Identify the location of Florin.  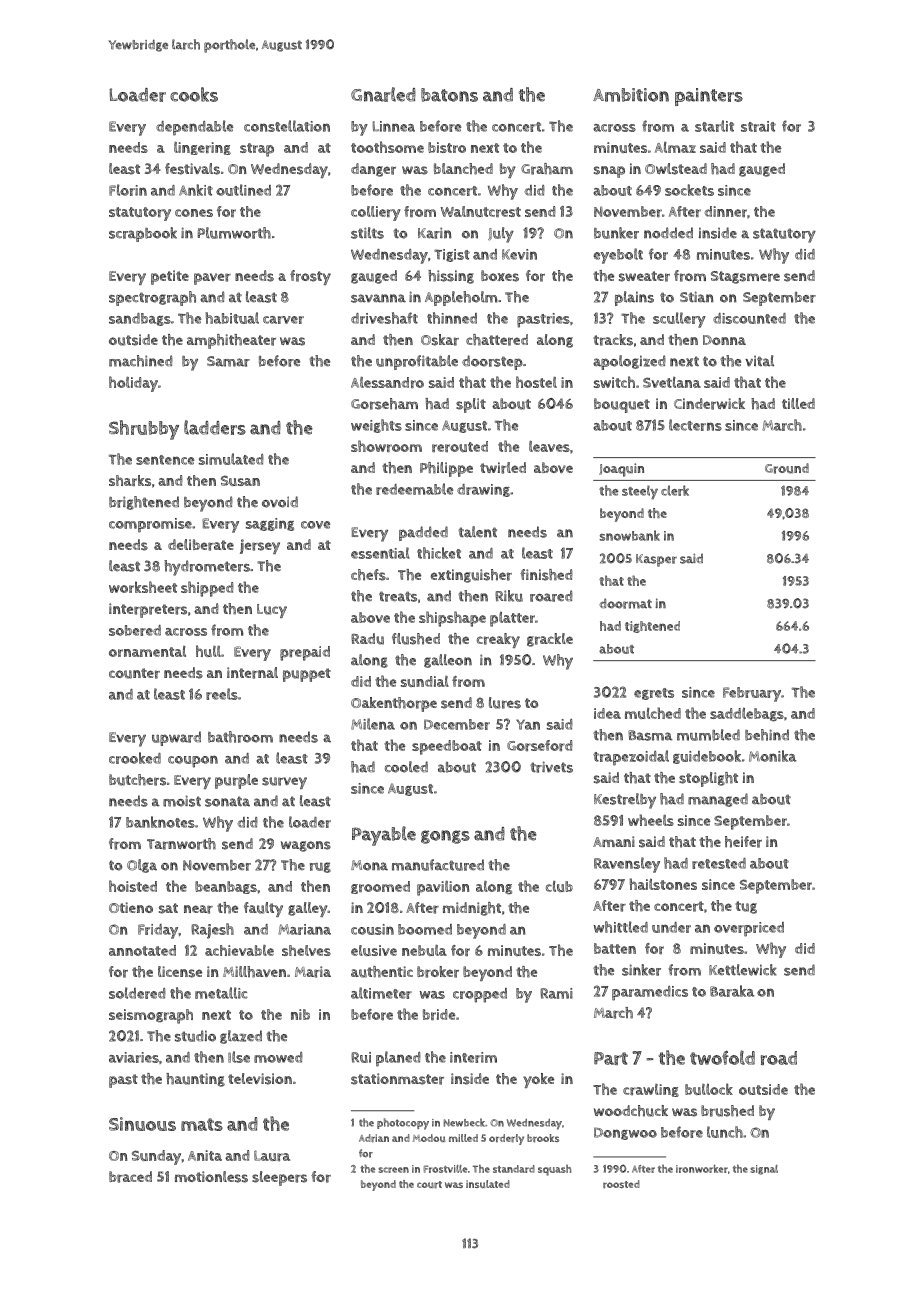
(128, 190).
